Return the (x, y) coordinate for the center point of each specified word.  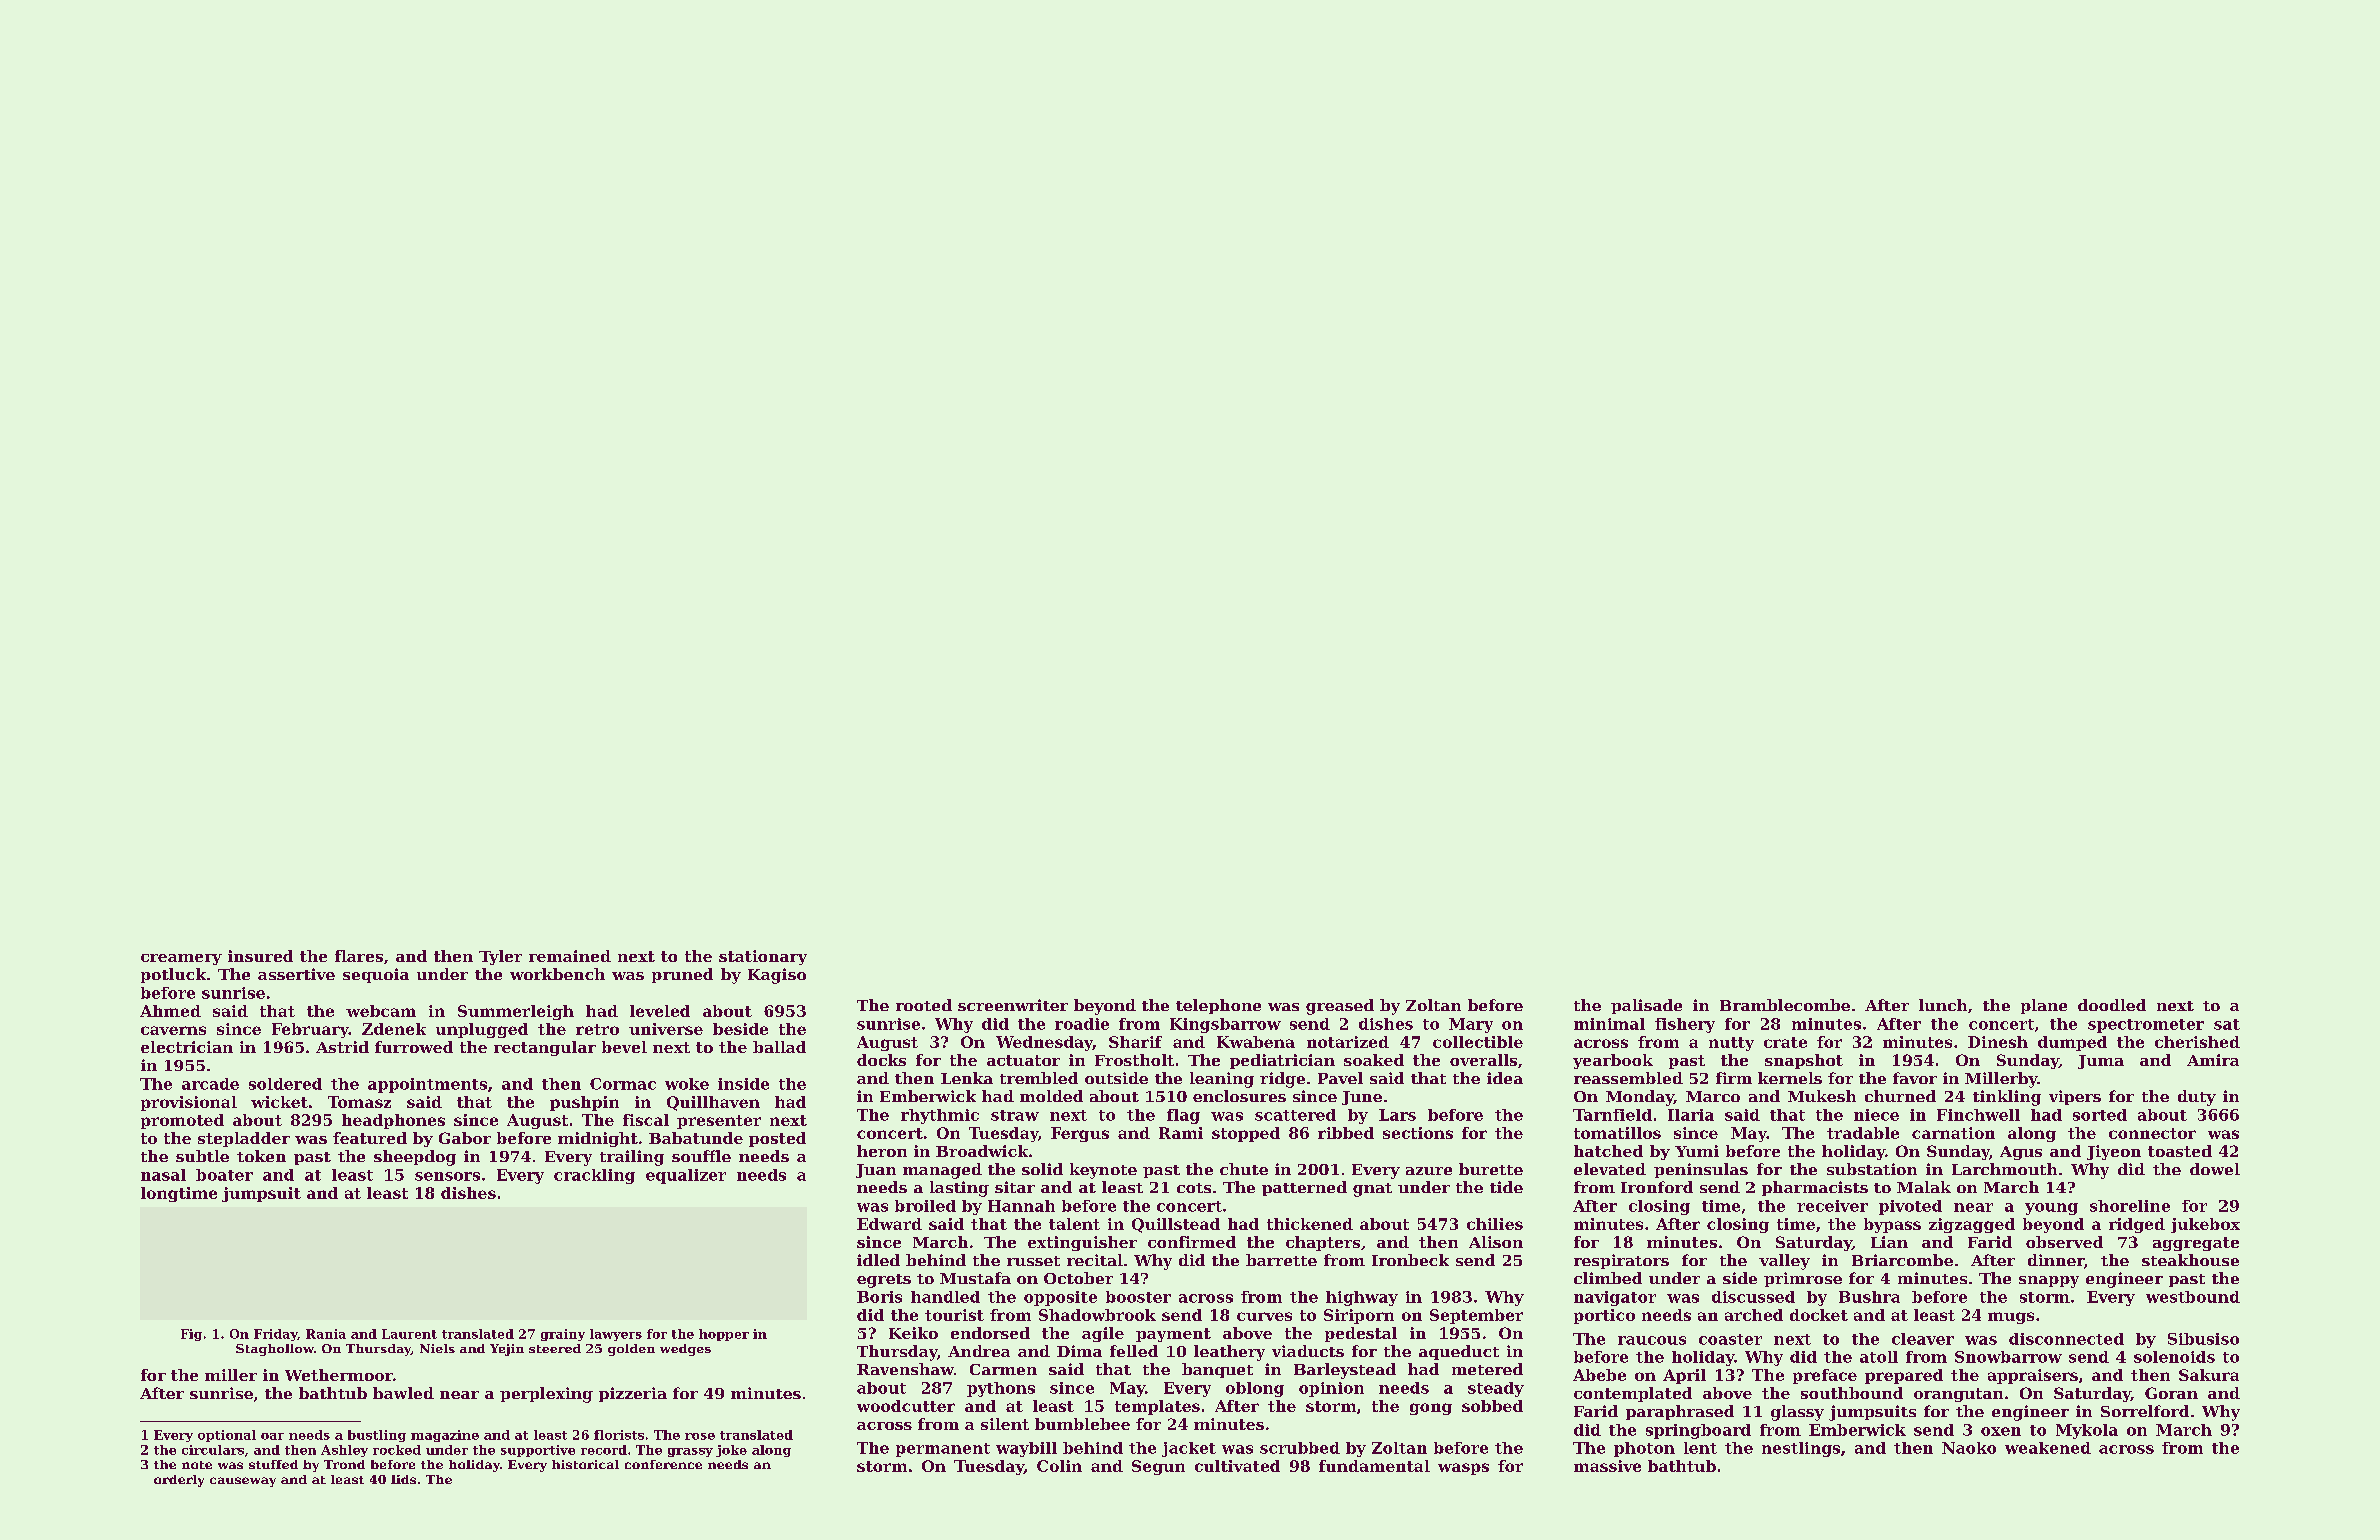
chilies (1495, 1224)
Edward (889, 1224)
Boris (879, 1297)
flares (359, 956)
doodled (2112, 1005)
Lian (1889, 1242)
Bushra (1869, 1297)
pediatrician (1282, 1061)
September (1476, 1316)
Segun (1158, 1467)
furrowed (414, 1047)
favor (1915, 1078)
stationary (763, 957)
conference (663, 1464)
